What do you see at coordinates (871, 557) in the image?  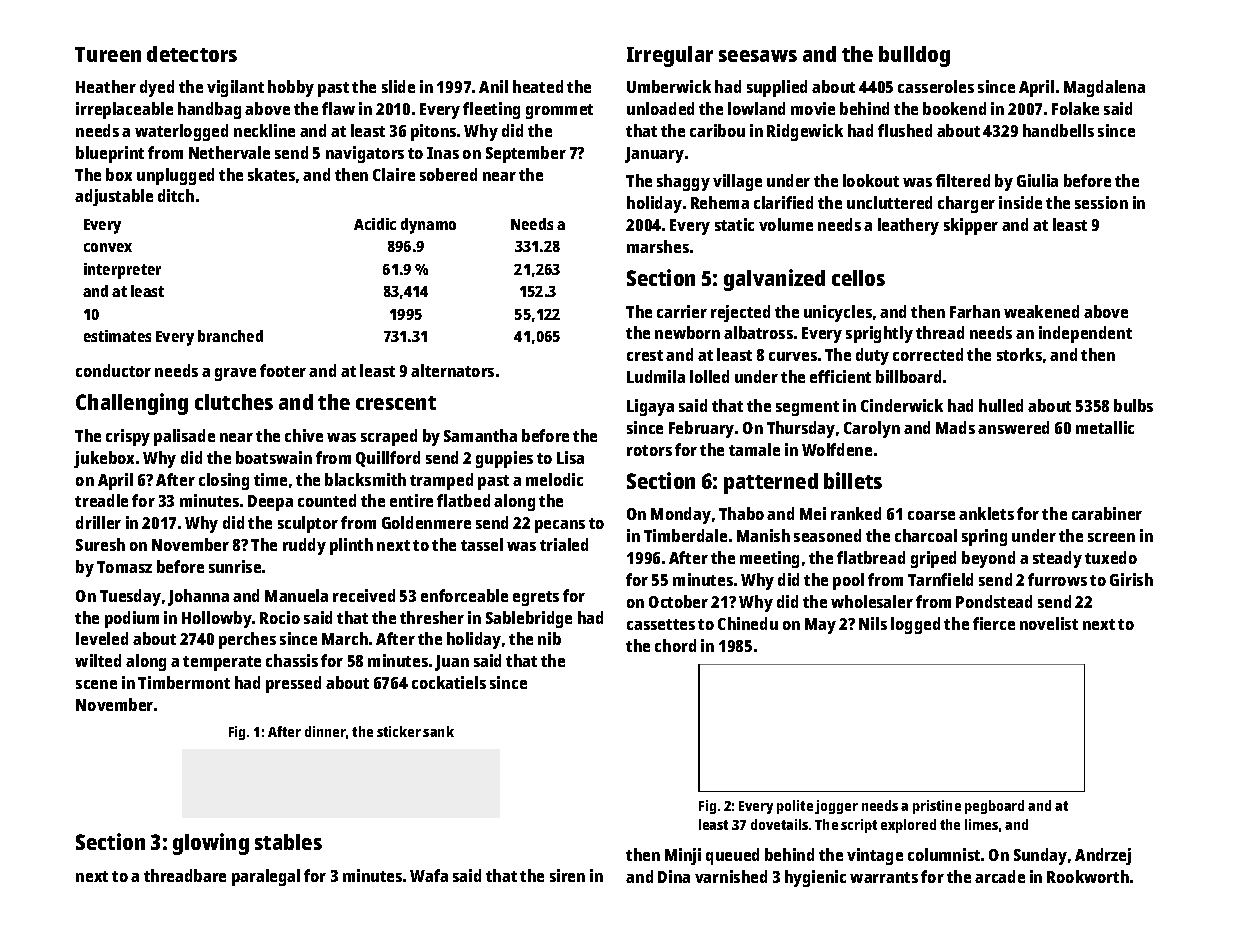 I see `flatbread` at bounding box center [871, 557].
